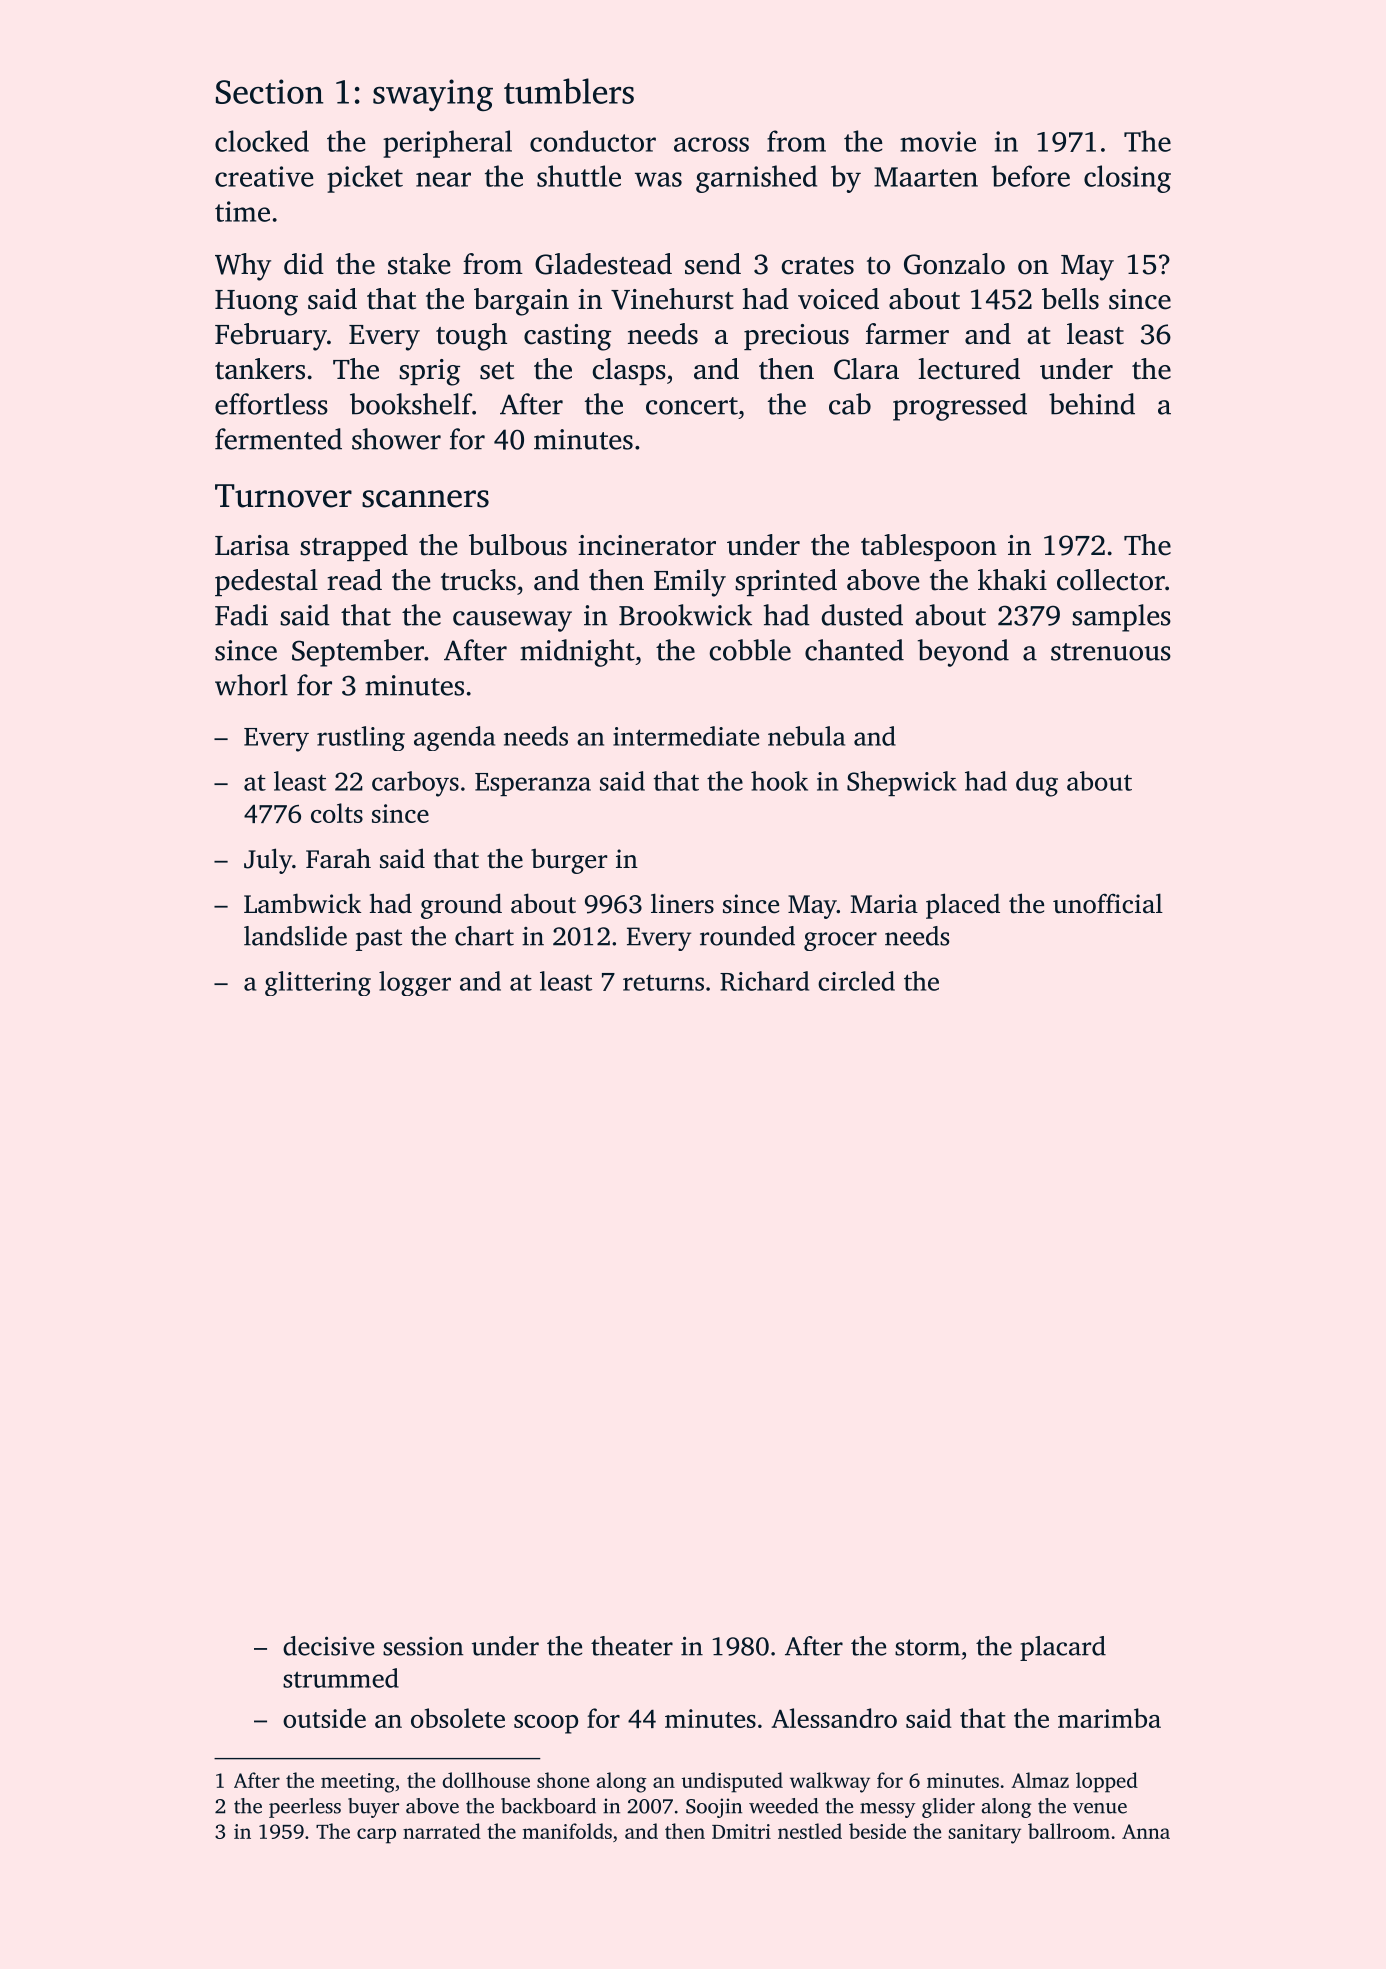  I want to click on returns, so click(663, 982).
